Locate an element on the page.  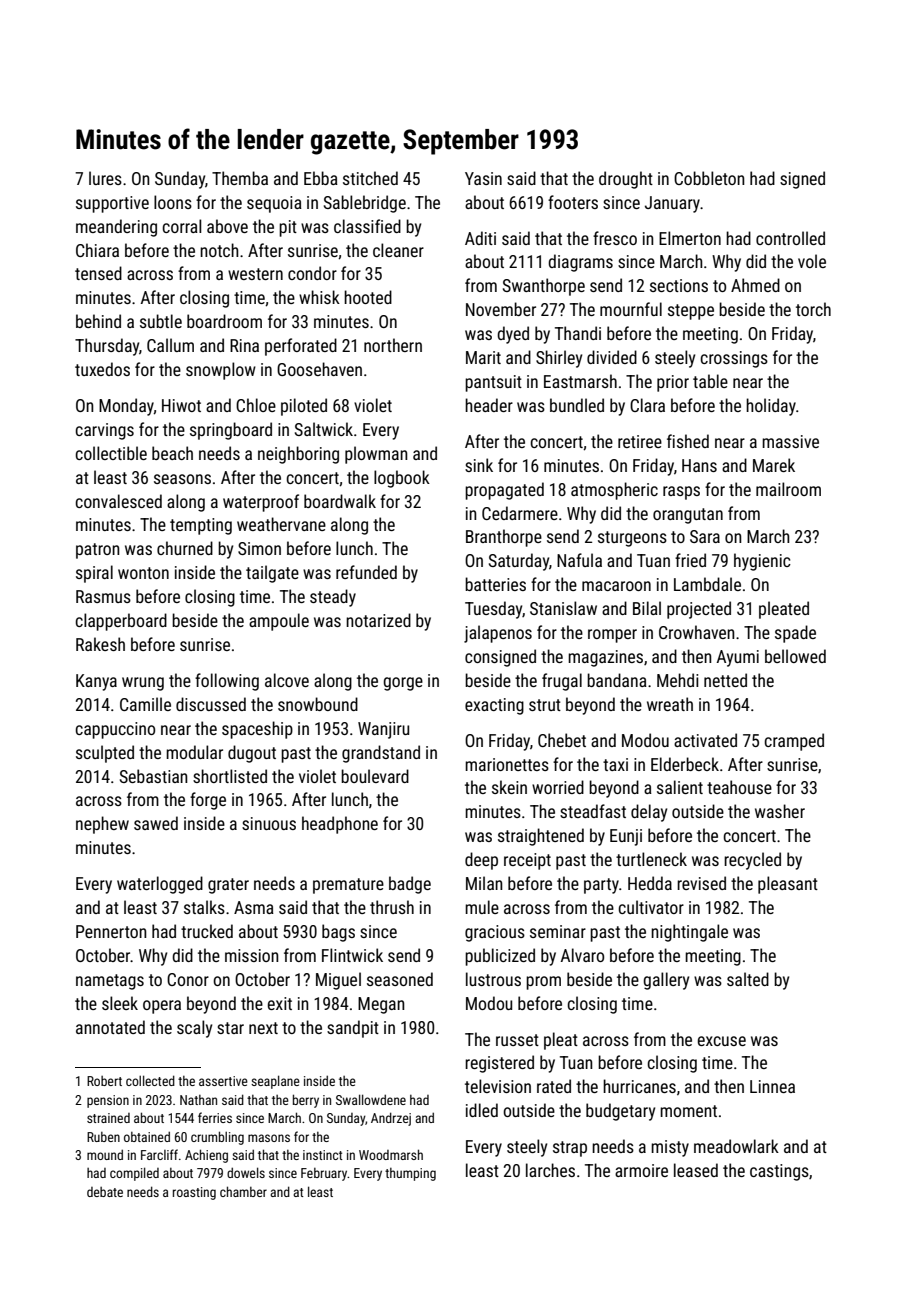
sculpted is located at coordinates (105, 754).
